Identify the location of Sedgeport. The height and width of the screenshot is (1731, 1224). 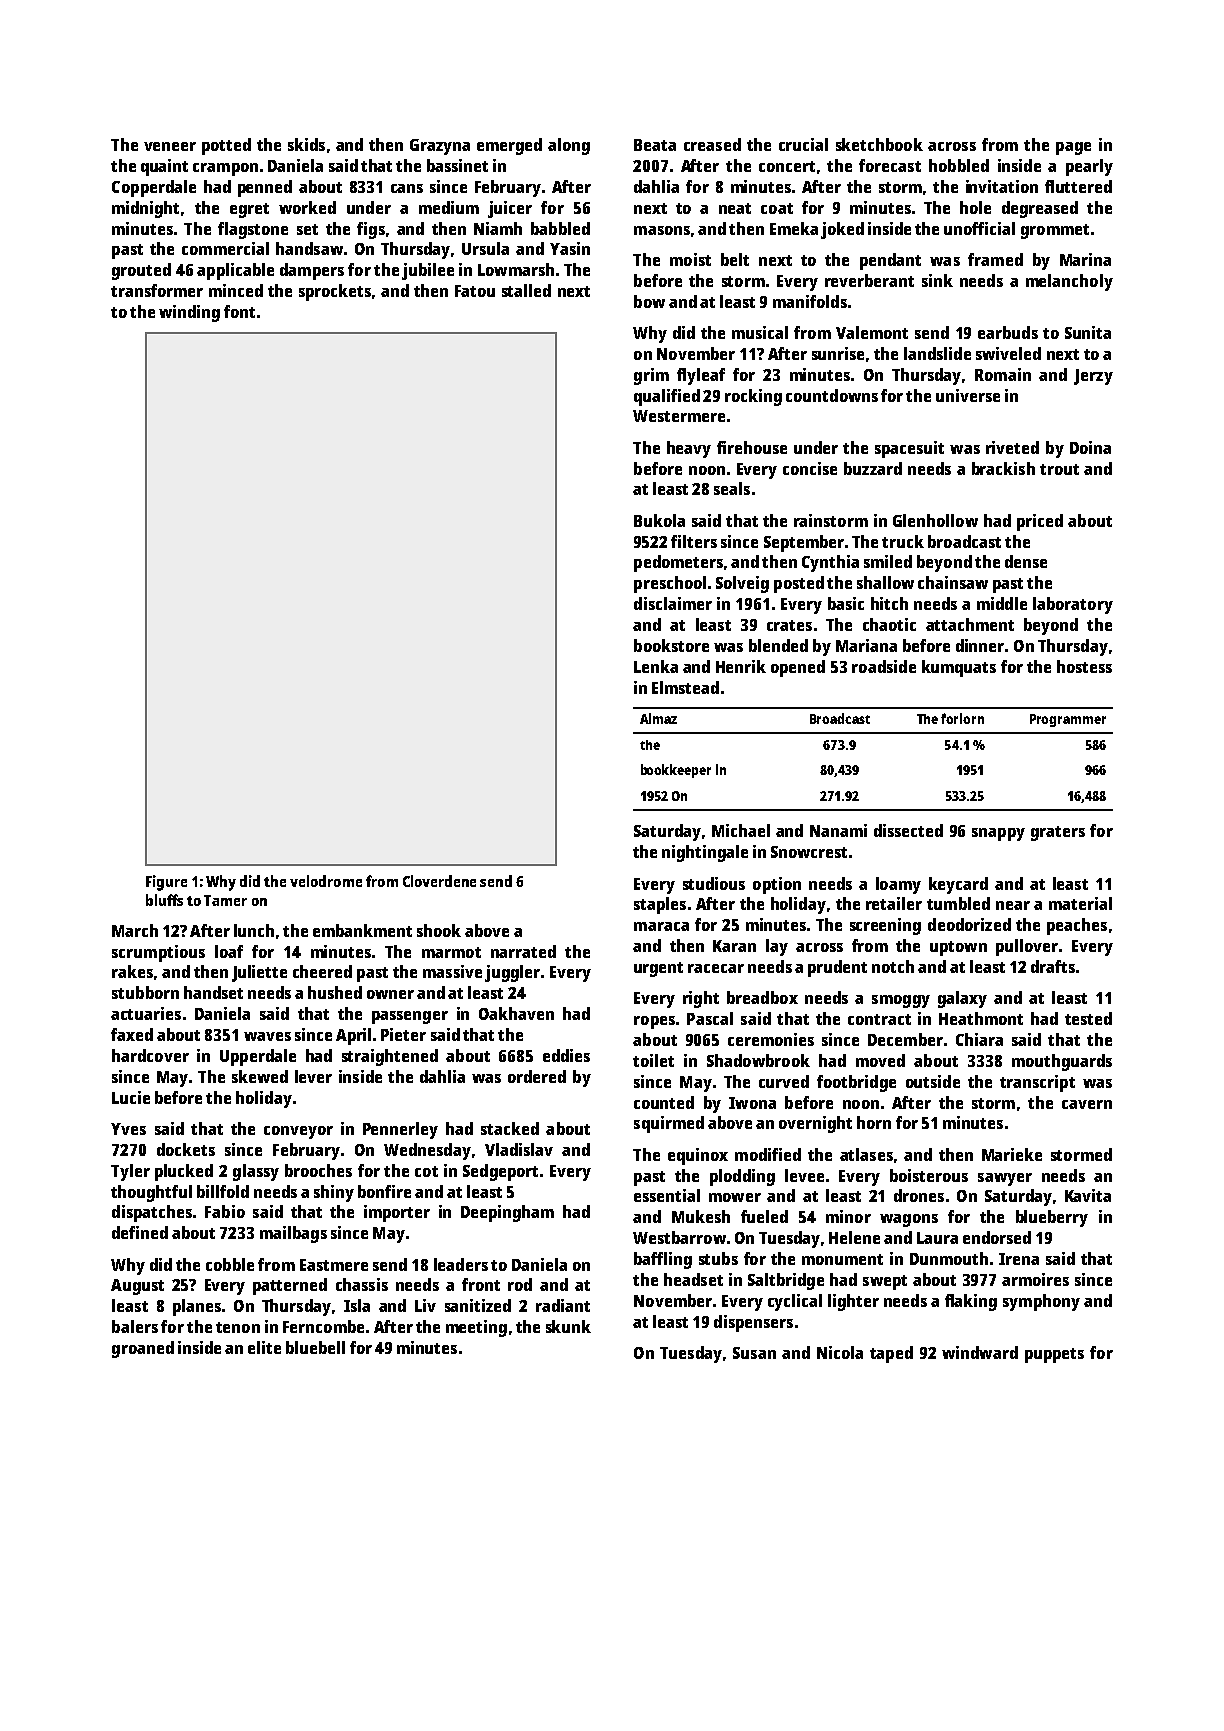
(500, 1172).
